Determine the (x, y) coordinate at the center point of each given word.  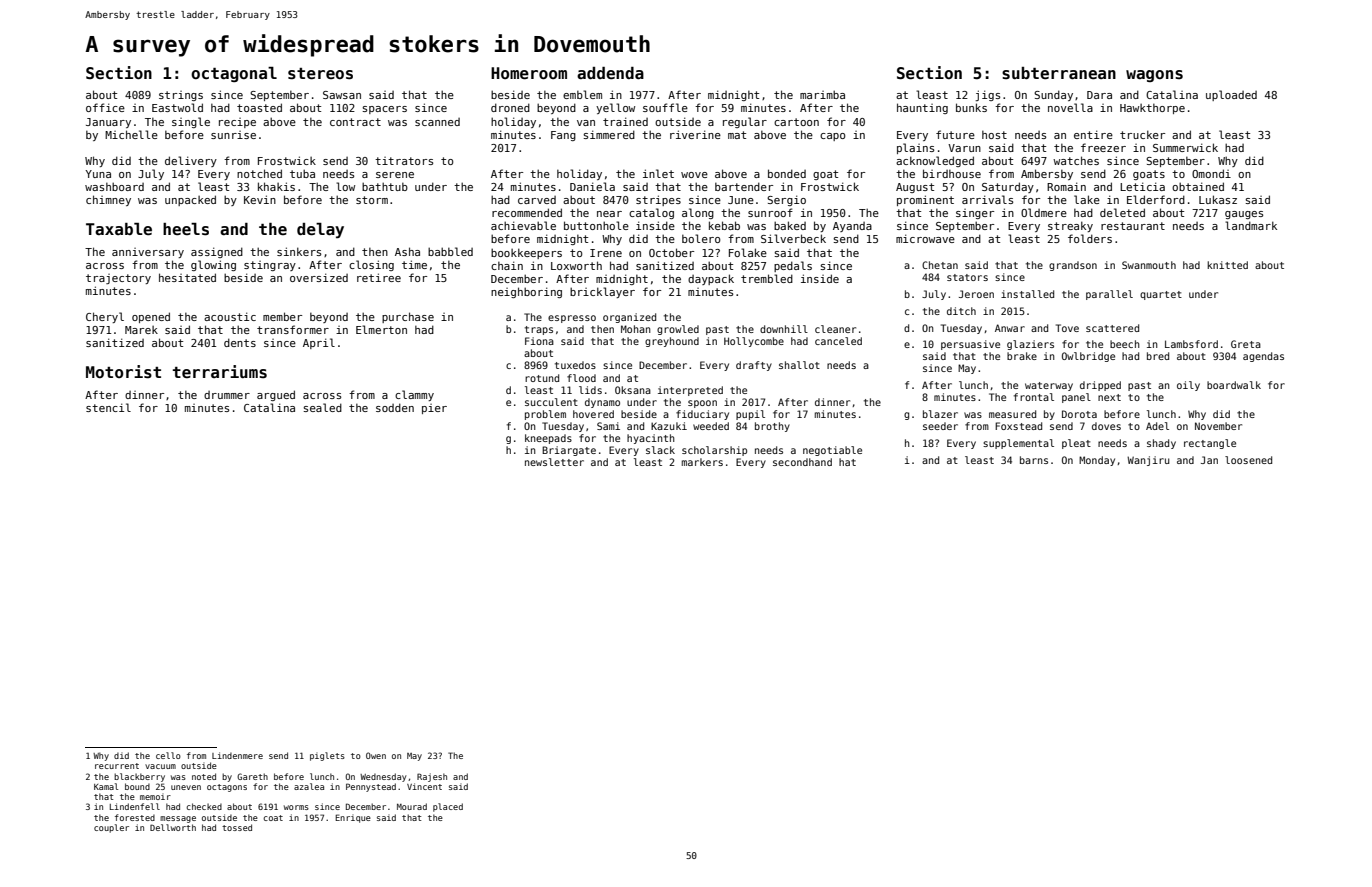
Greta (1246, 344)
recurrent (117, 766)
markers (702, 462)
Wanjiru (1148, 461)
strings (181, 96)
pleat (1076, 444)
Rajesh (432, 777)
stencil (108, 407)
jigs (987, 95)
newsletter (554, 462)
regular (745, 122)
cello (168, 755)
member (282, 316)
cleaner (835, 329)
